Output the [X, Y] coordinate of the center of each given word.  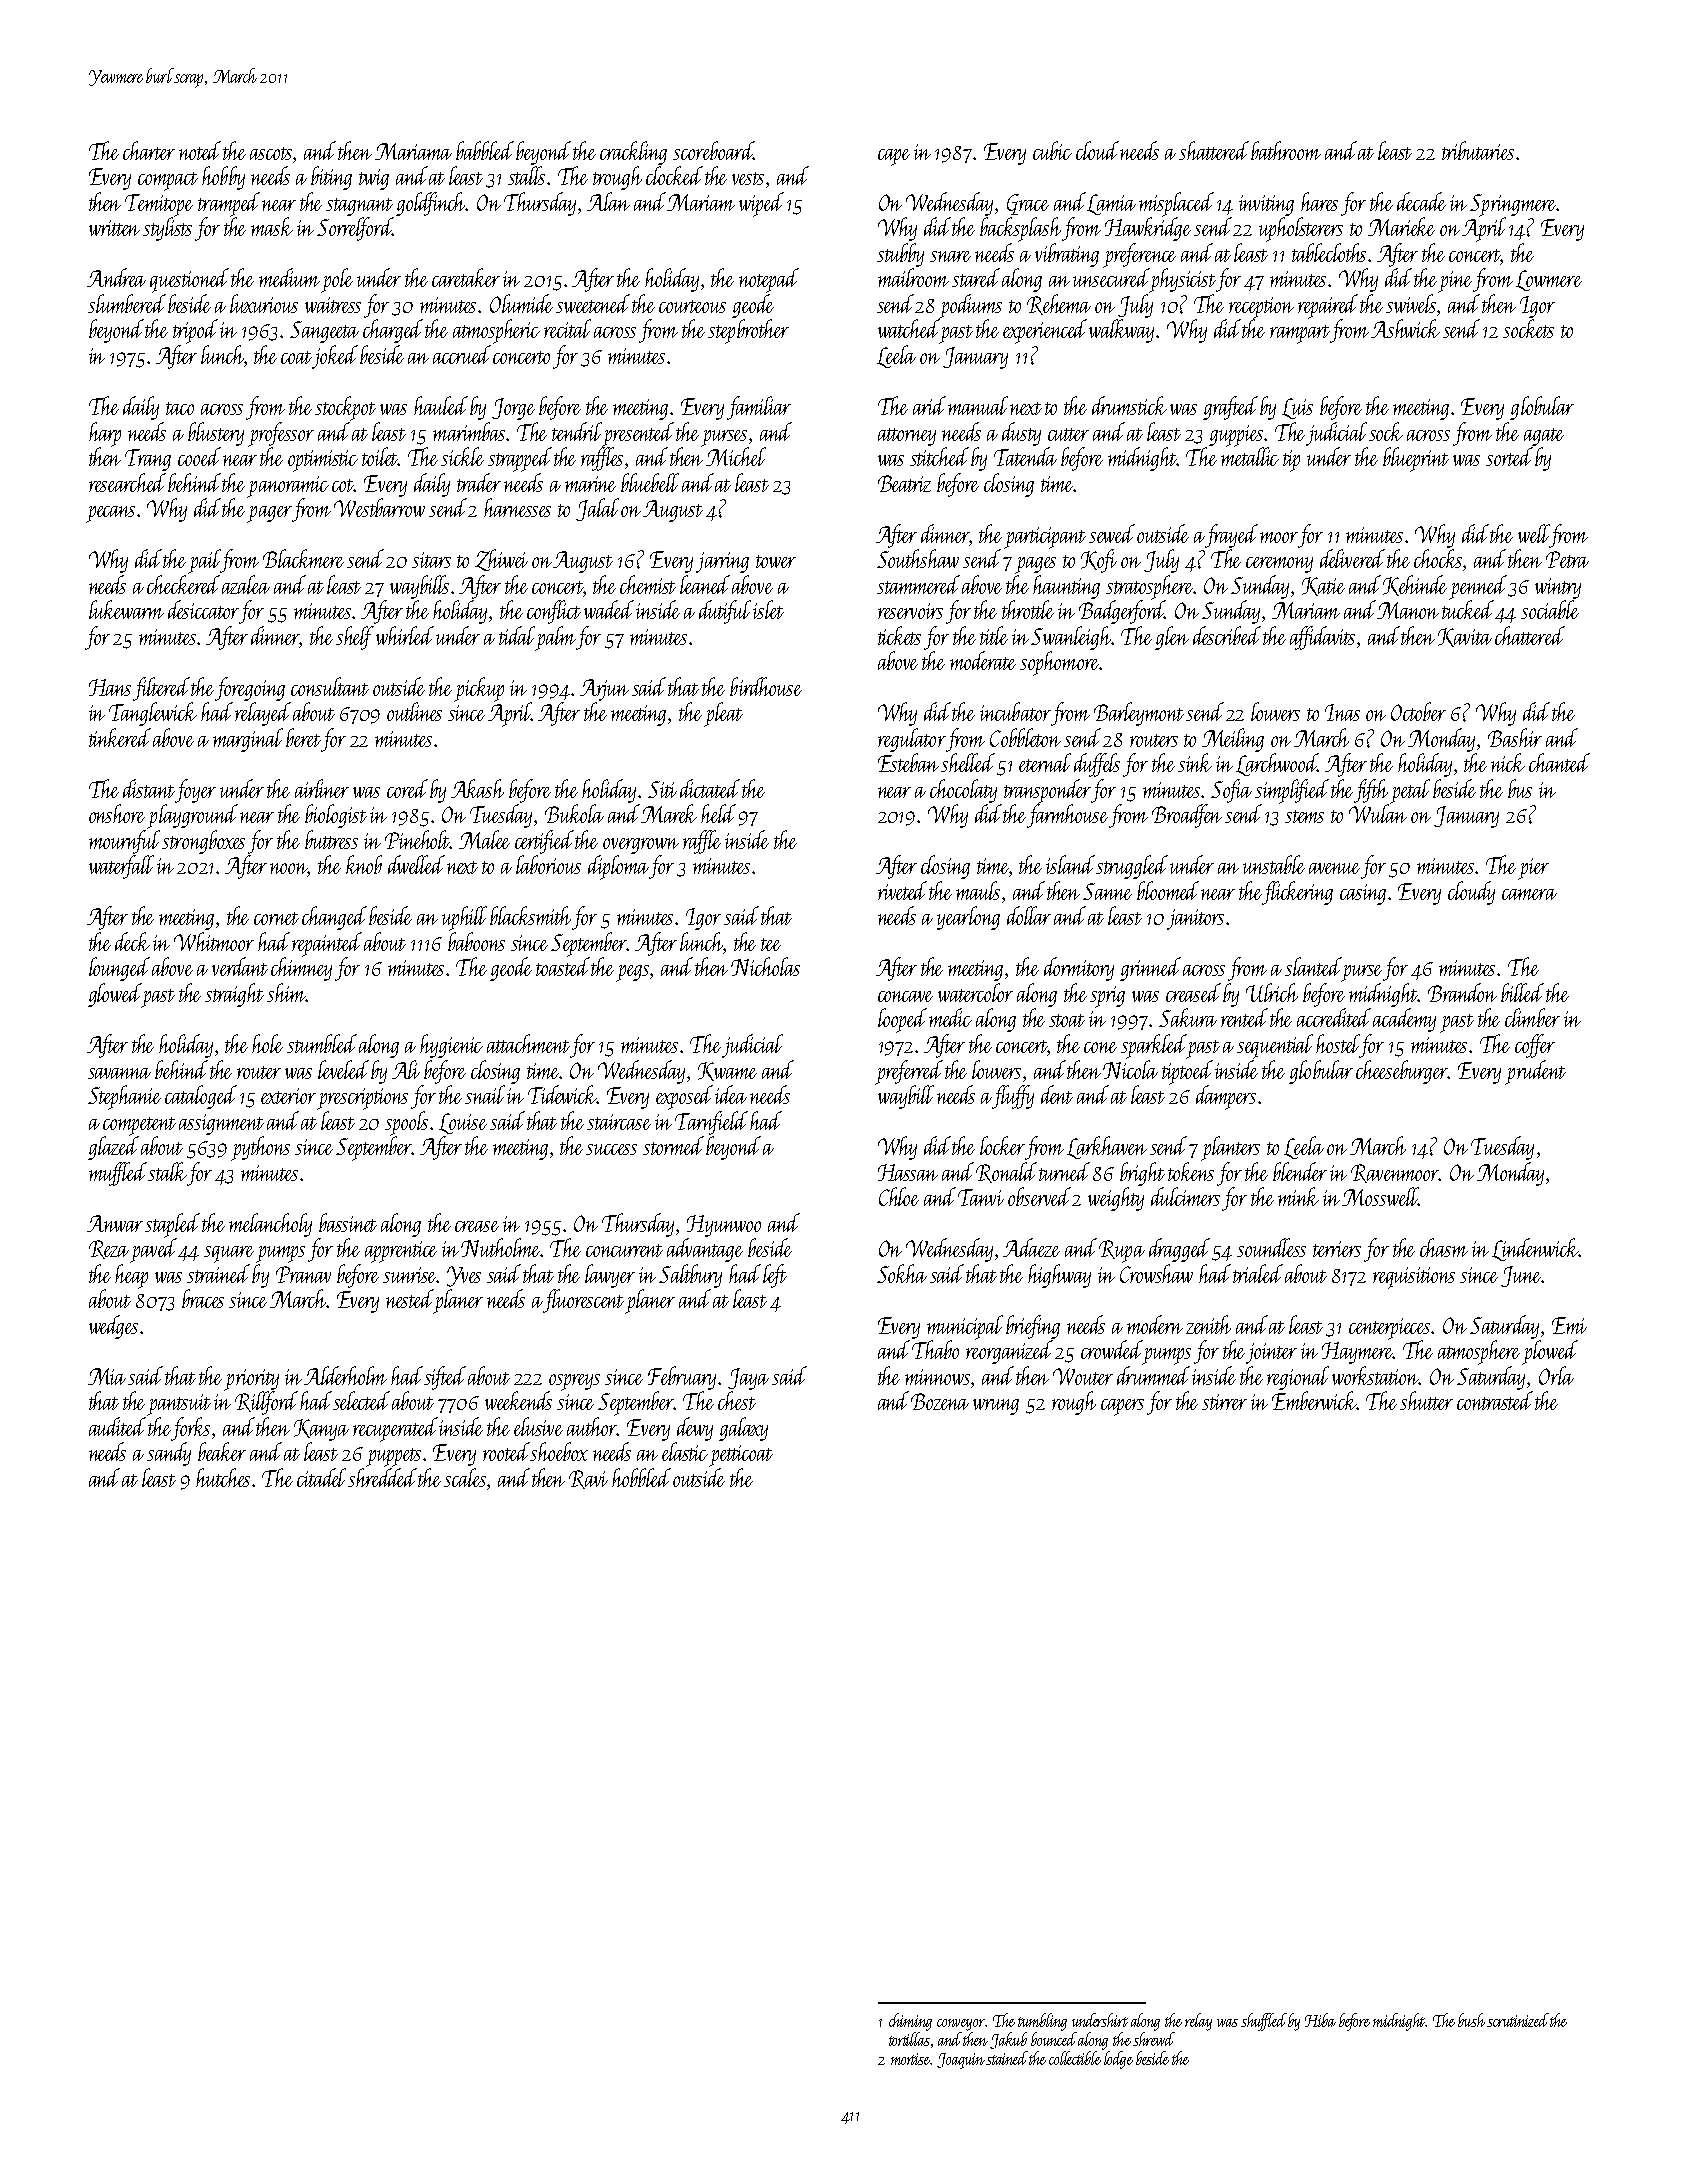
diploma [618, 867]
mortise [911, 2059]
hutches [223, 1477]
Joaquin [961, 2061]
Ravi [588, 1479]
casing [1363, 894]
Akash [477, 788]
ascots [272, 155]
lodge [1118, 2060]
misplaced [1176, 204]
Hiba [1320, 2020]
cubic [1052, 150]
